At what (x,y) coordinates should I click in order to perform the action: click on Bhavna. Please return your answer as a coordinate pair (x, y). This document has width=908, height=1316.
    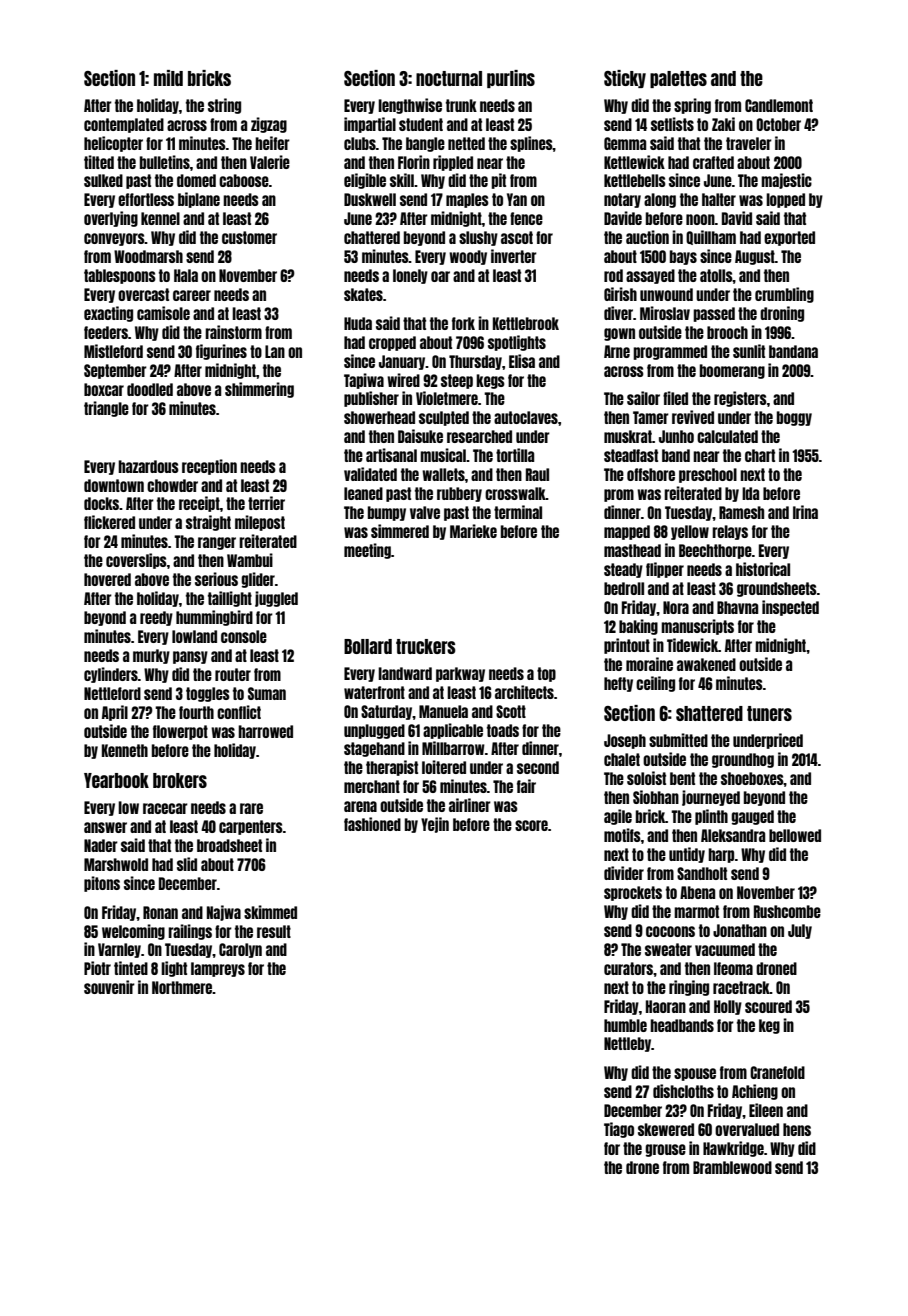
    Looking at the image, I should click on (737, 607).
